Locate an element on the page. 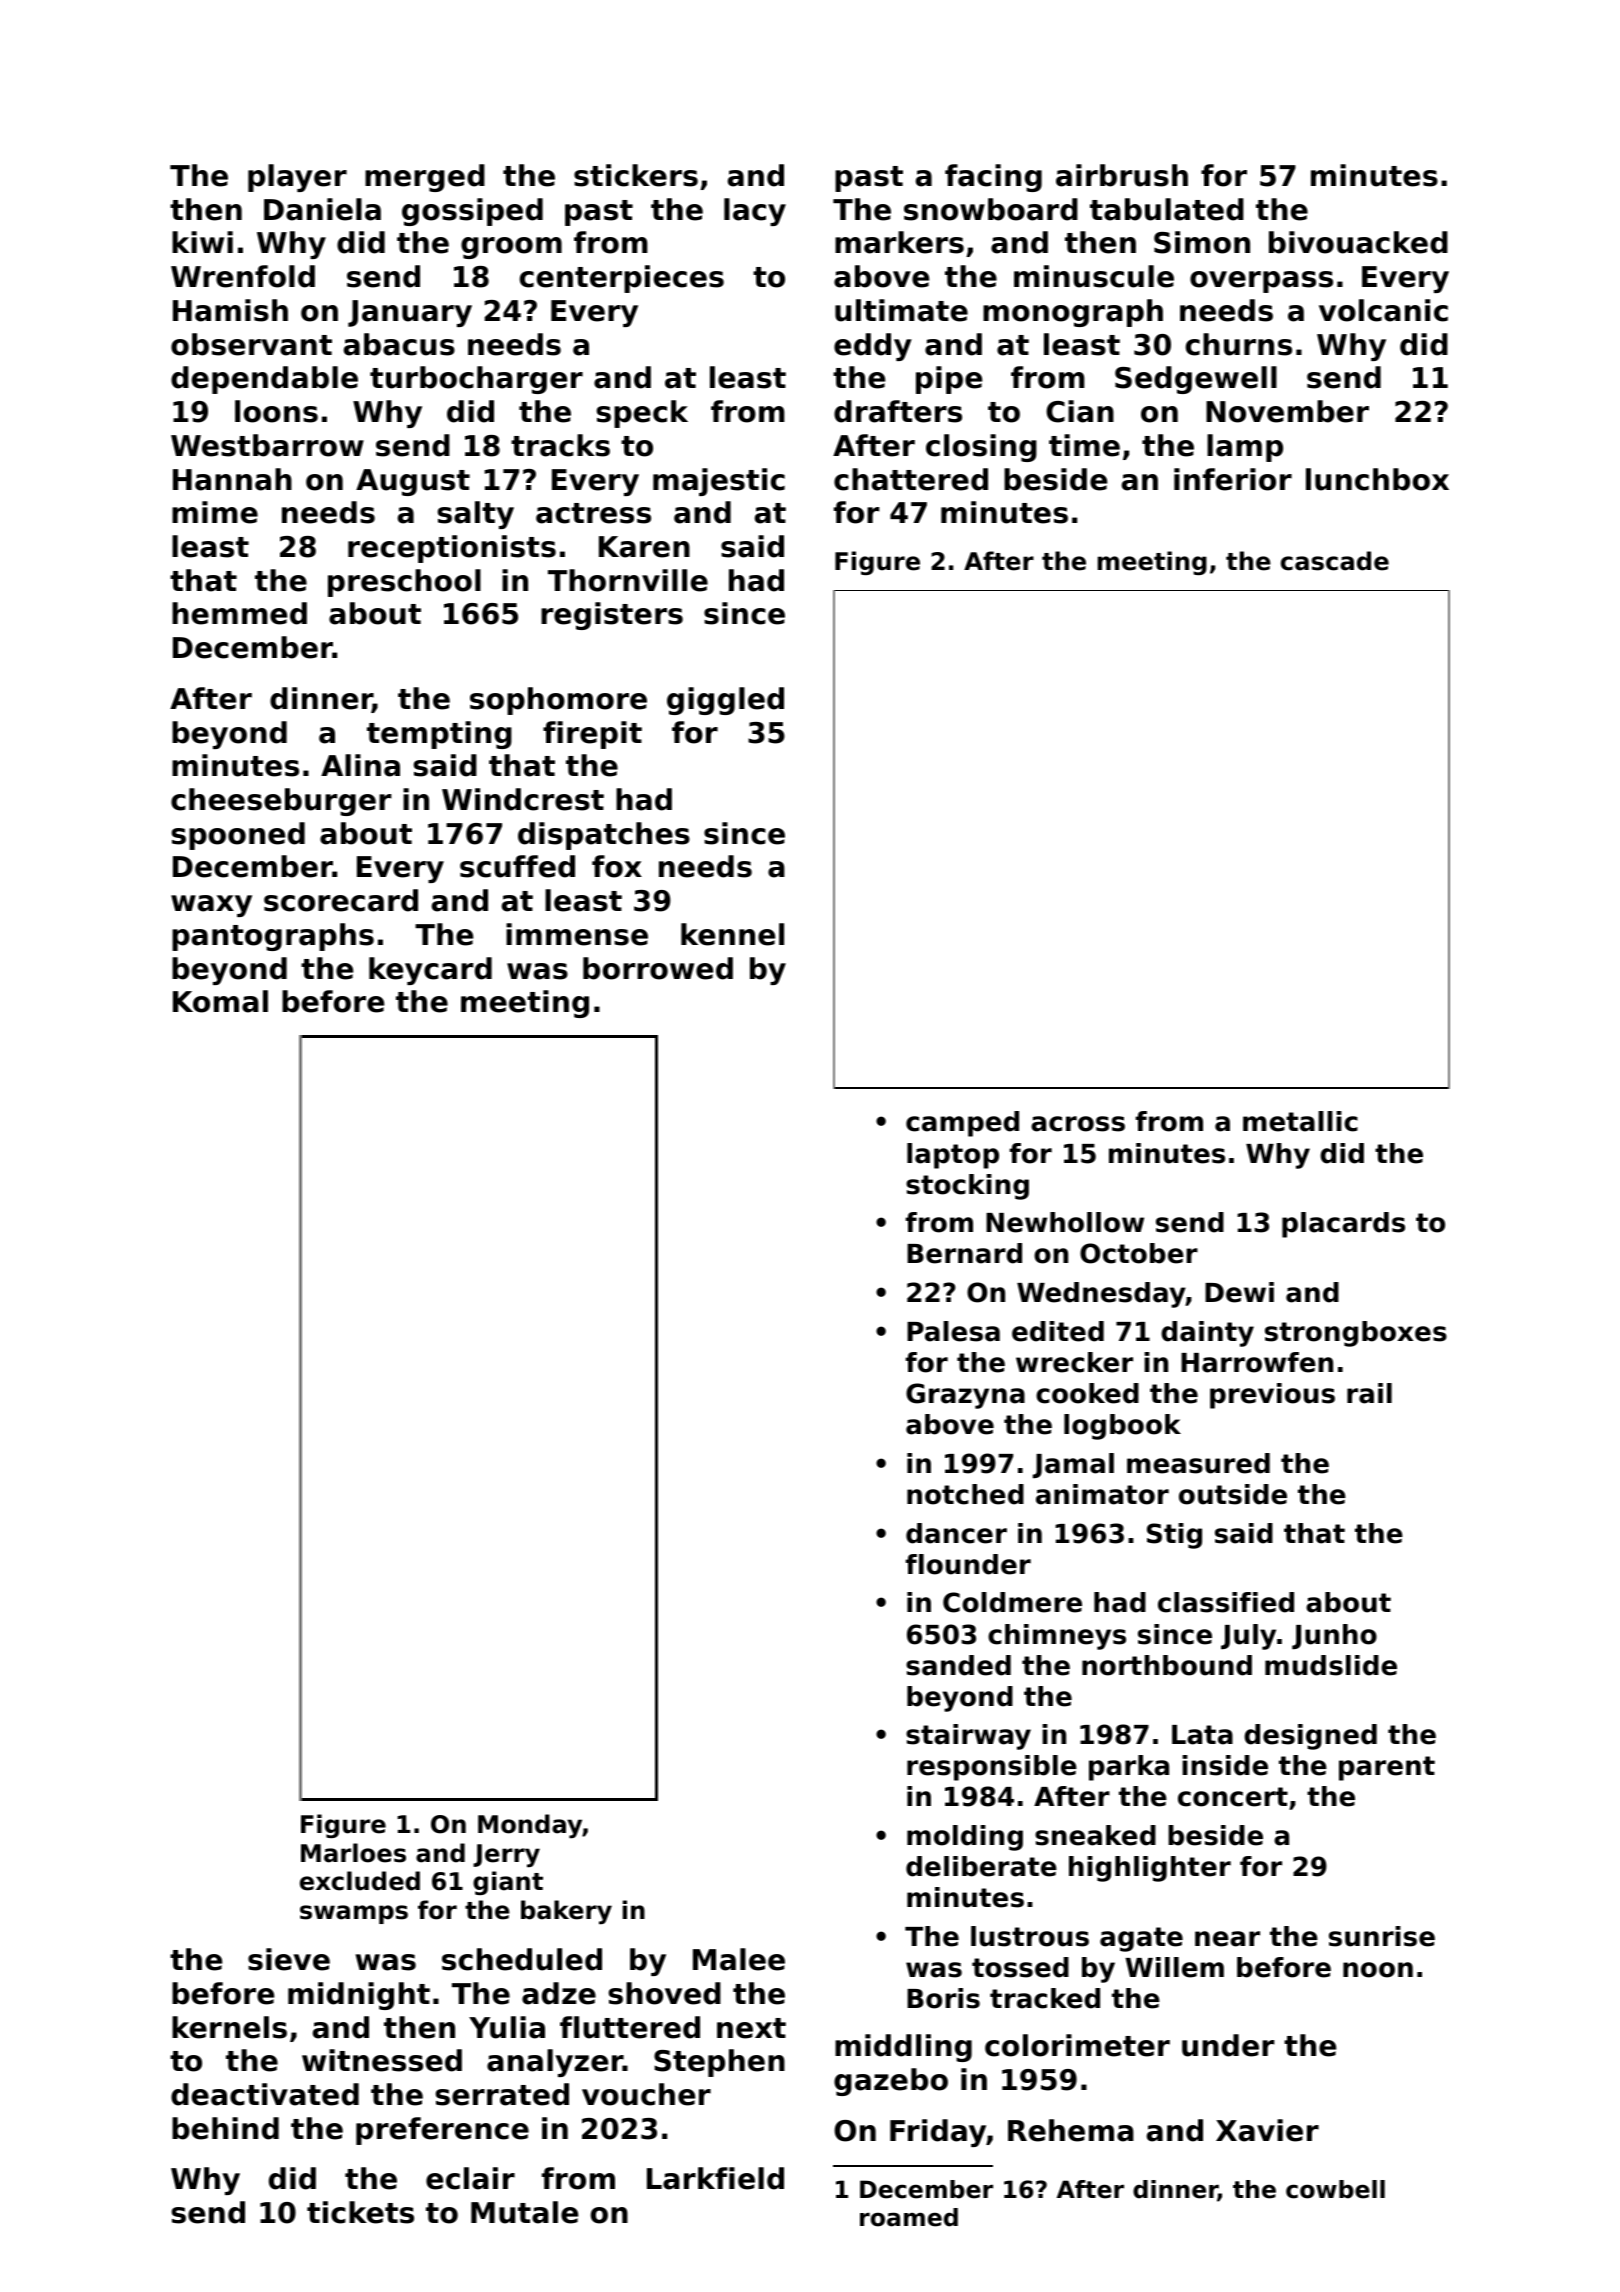 The width and height of the image is (1620, 2292). giggled is located at coordinates (725, 701).
